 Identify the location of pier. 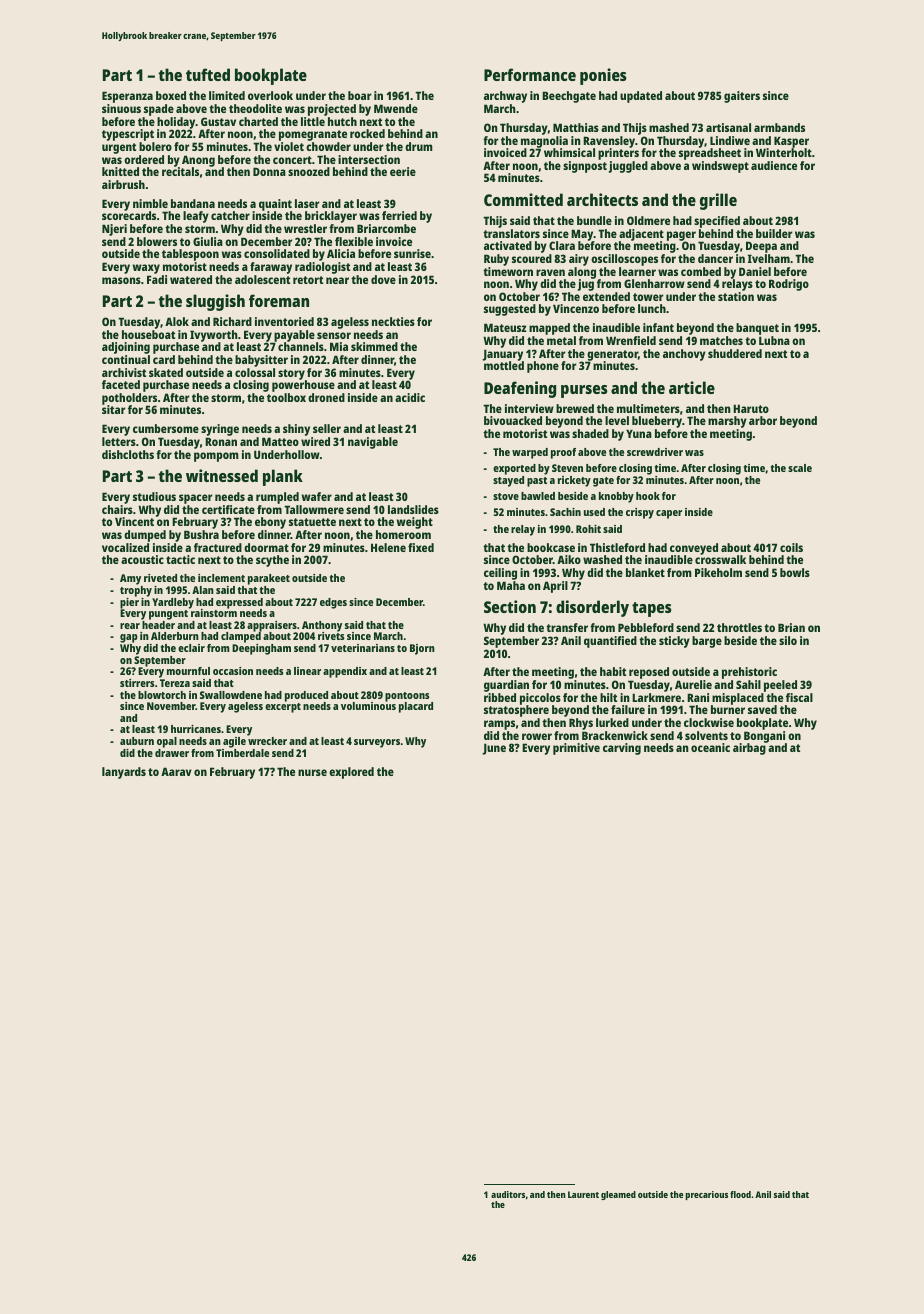
(129, 603).
